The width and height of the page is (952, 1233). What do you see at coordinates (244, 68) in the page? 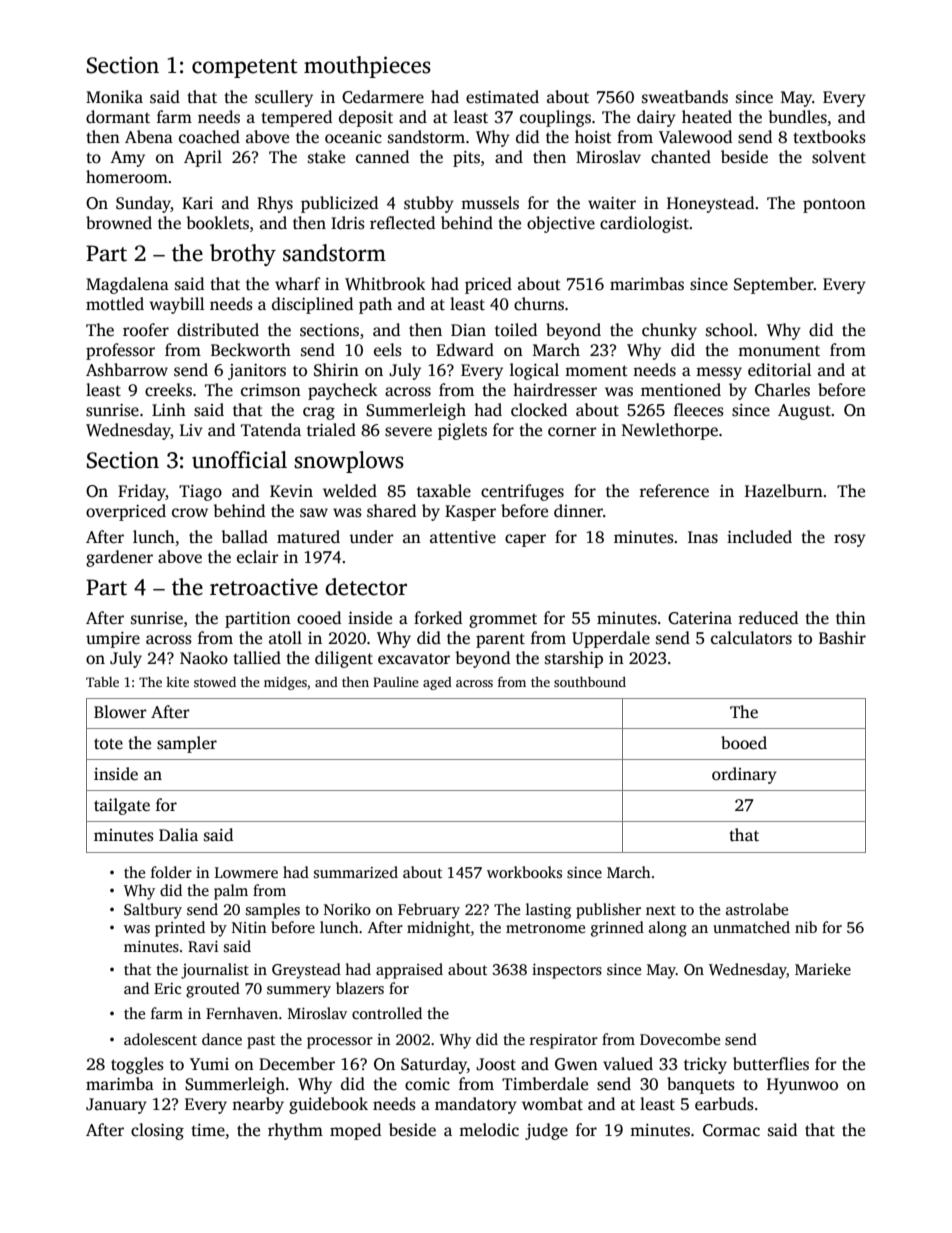
I see `competent` at bounding box center [244, 68].
